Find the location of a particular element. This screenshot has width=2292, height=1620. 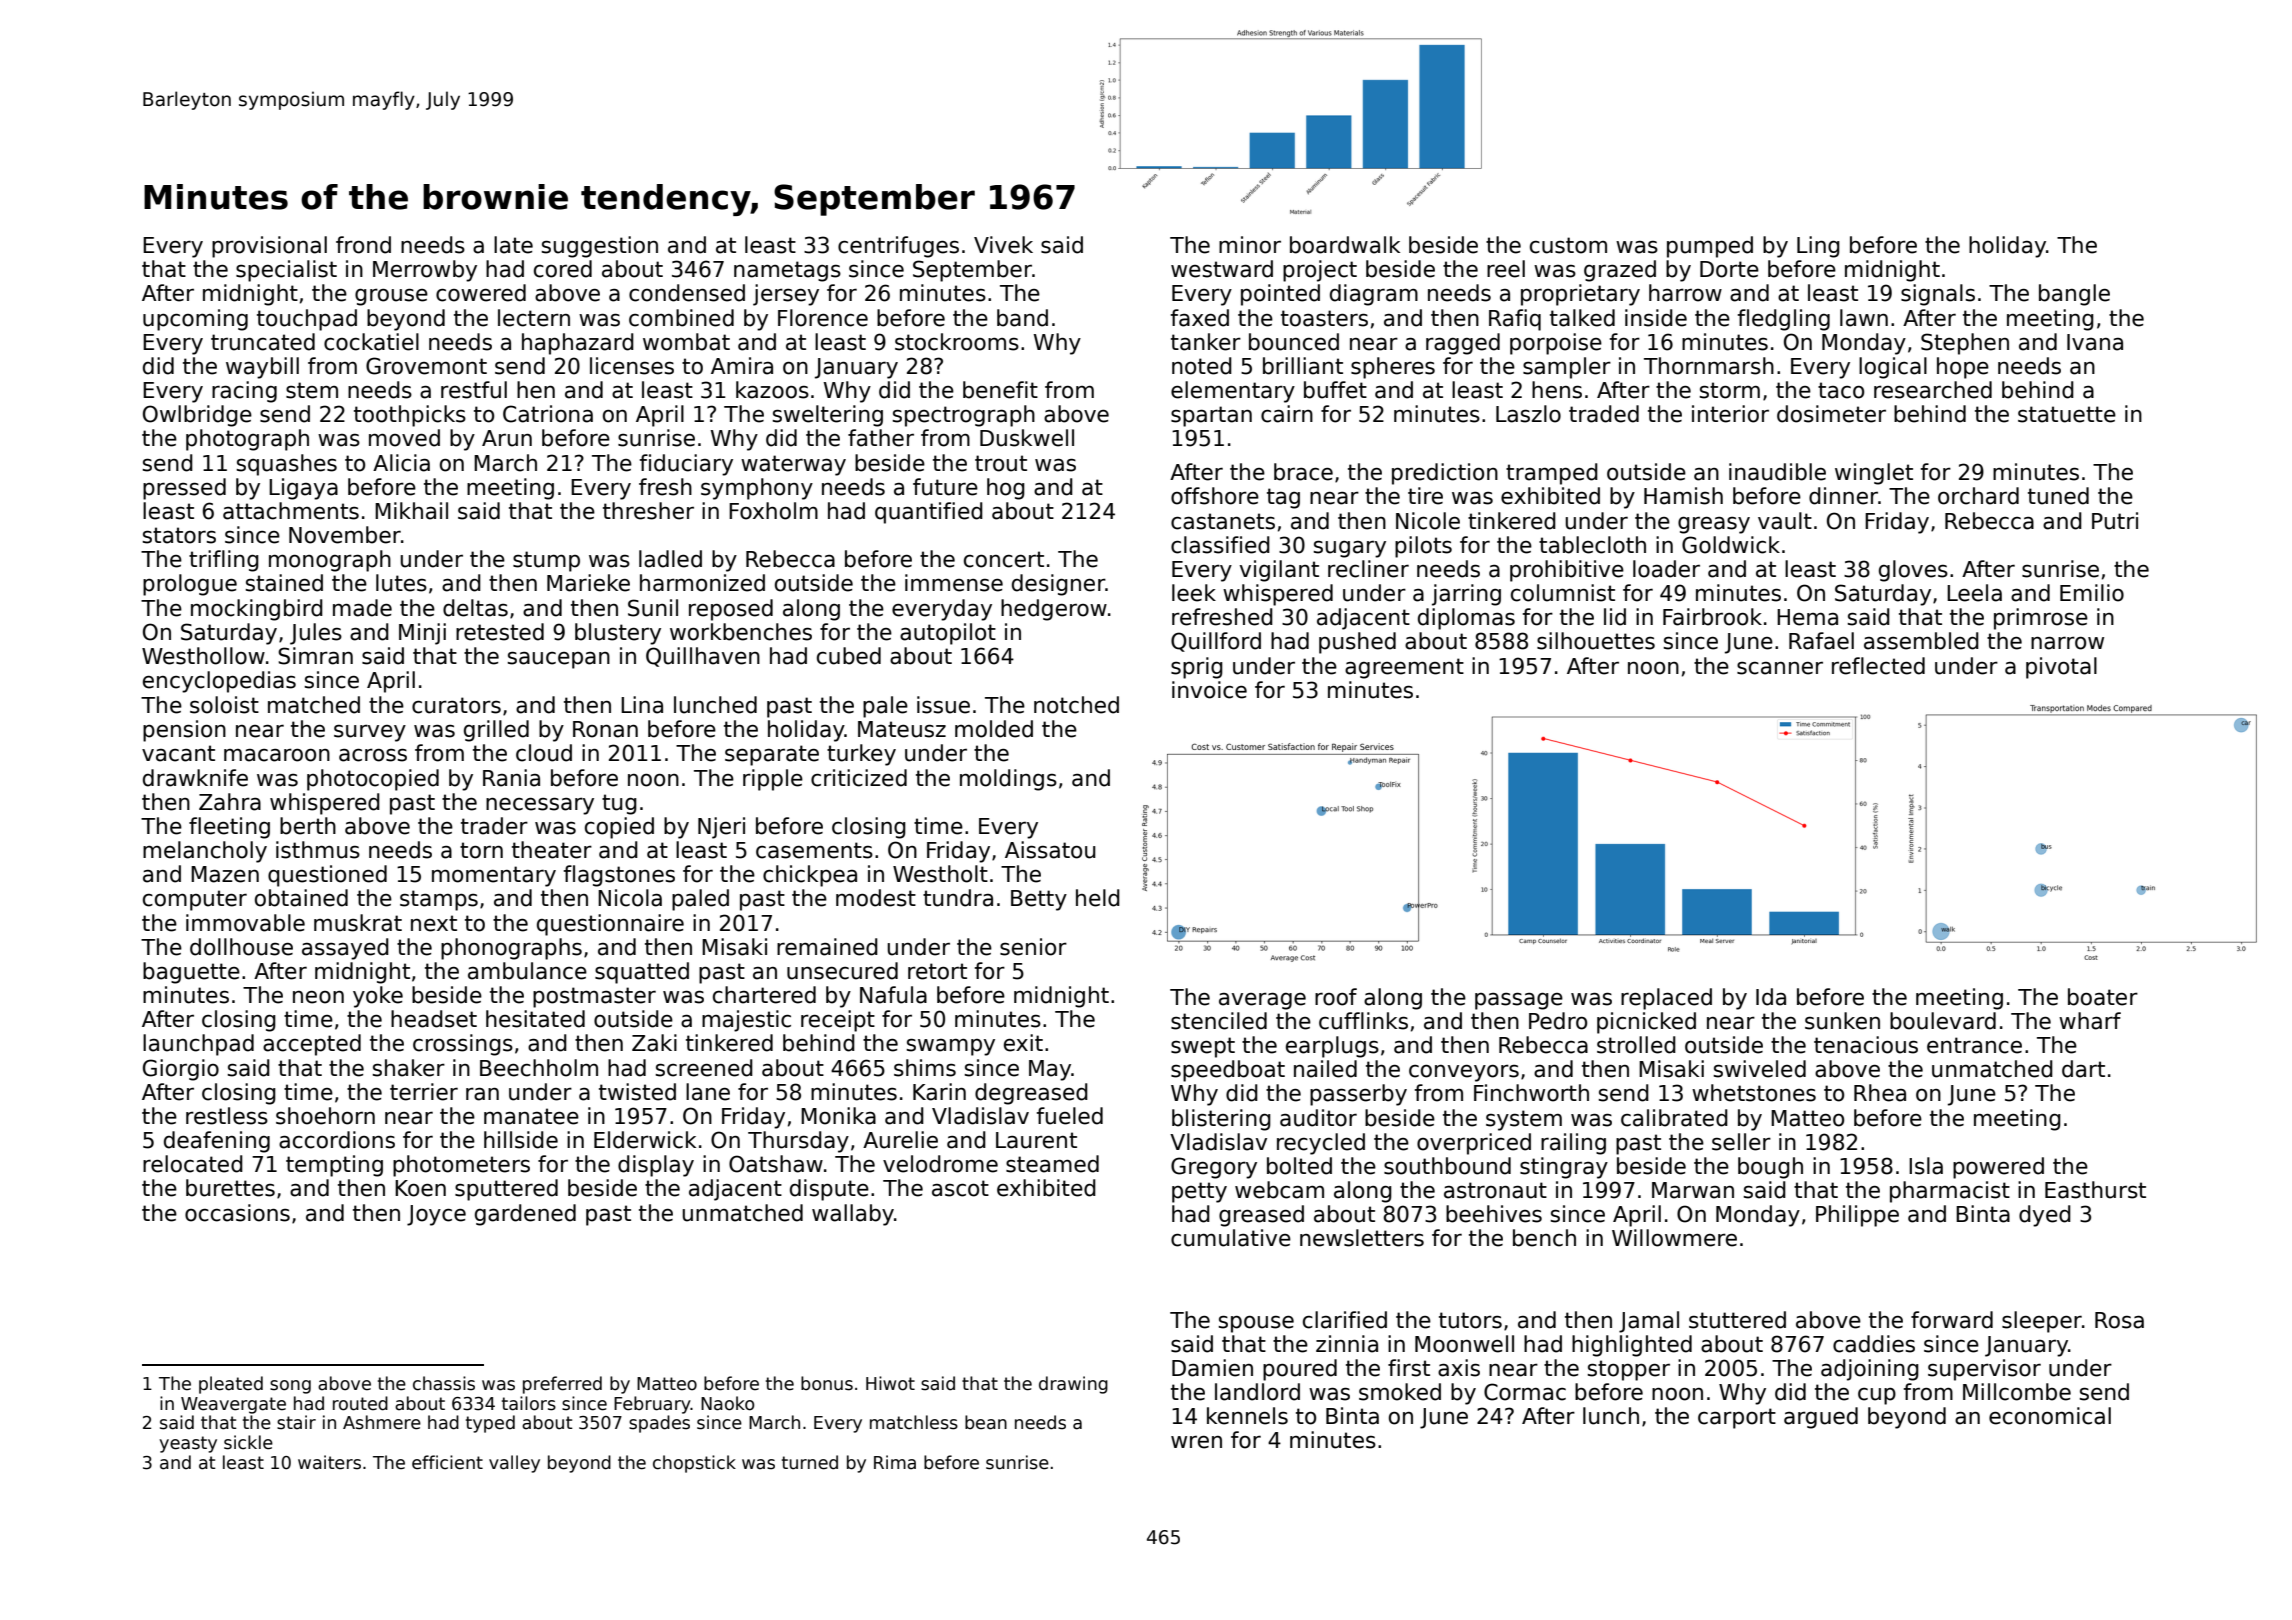

Merrowby is located at coordinates (425, 271).
